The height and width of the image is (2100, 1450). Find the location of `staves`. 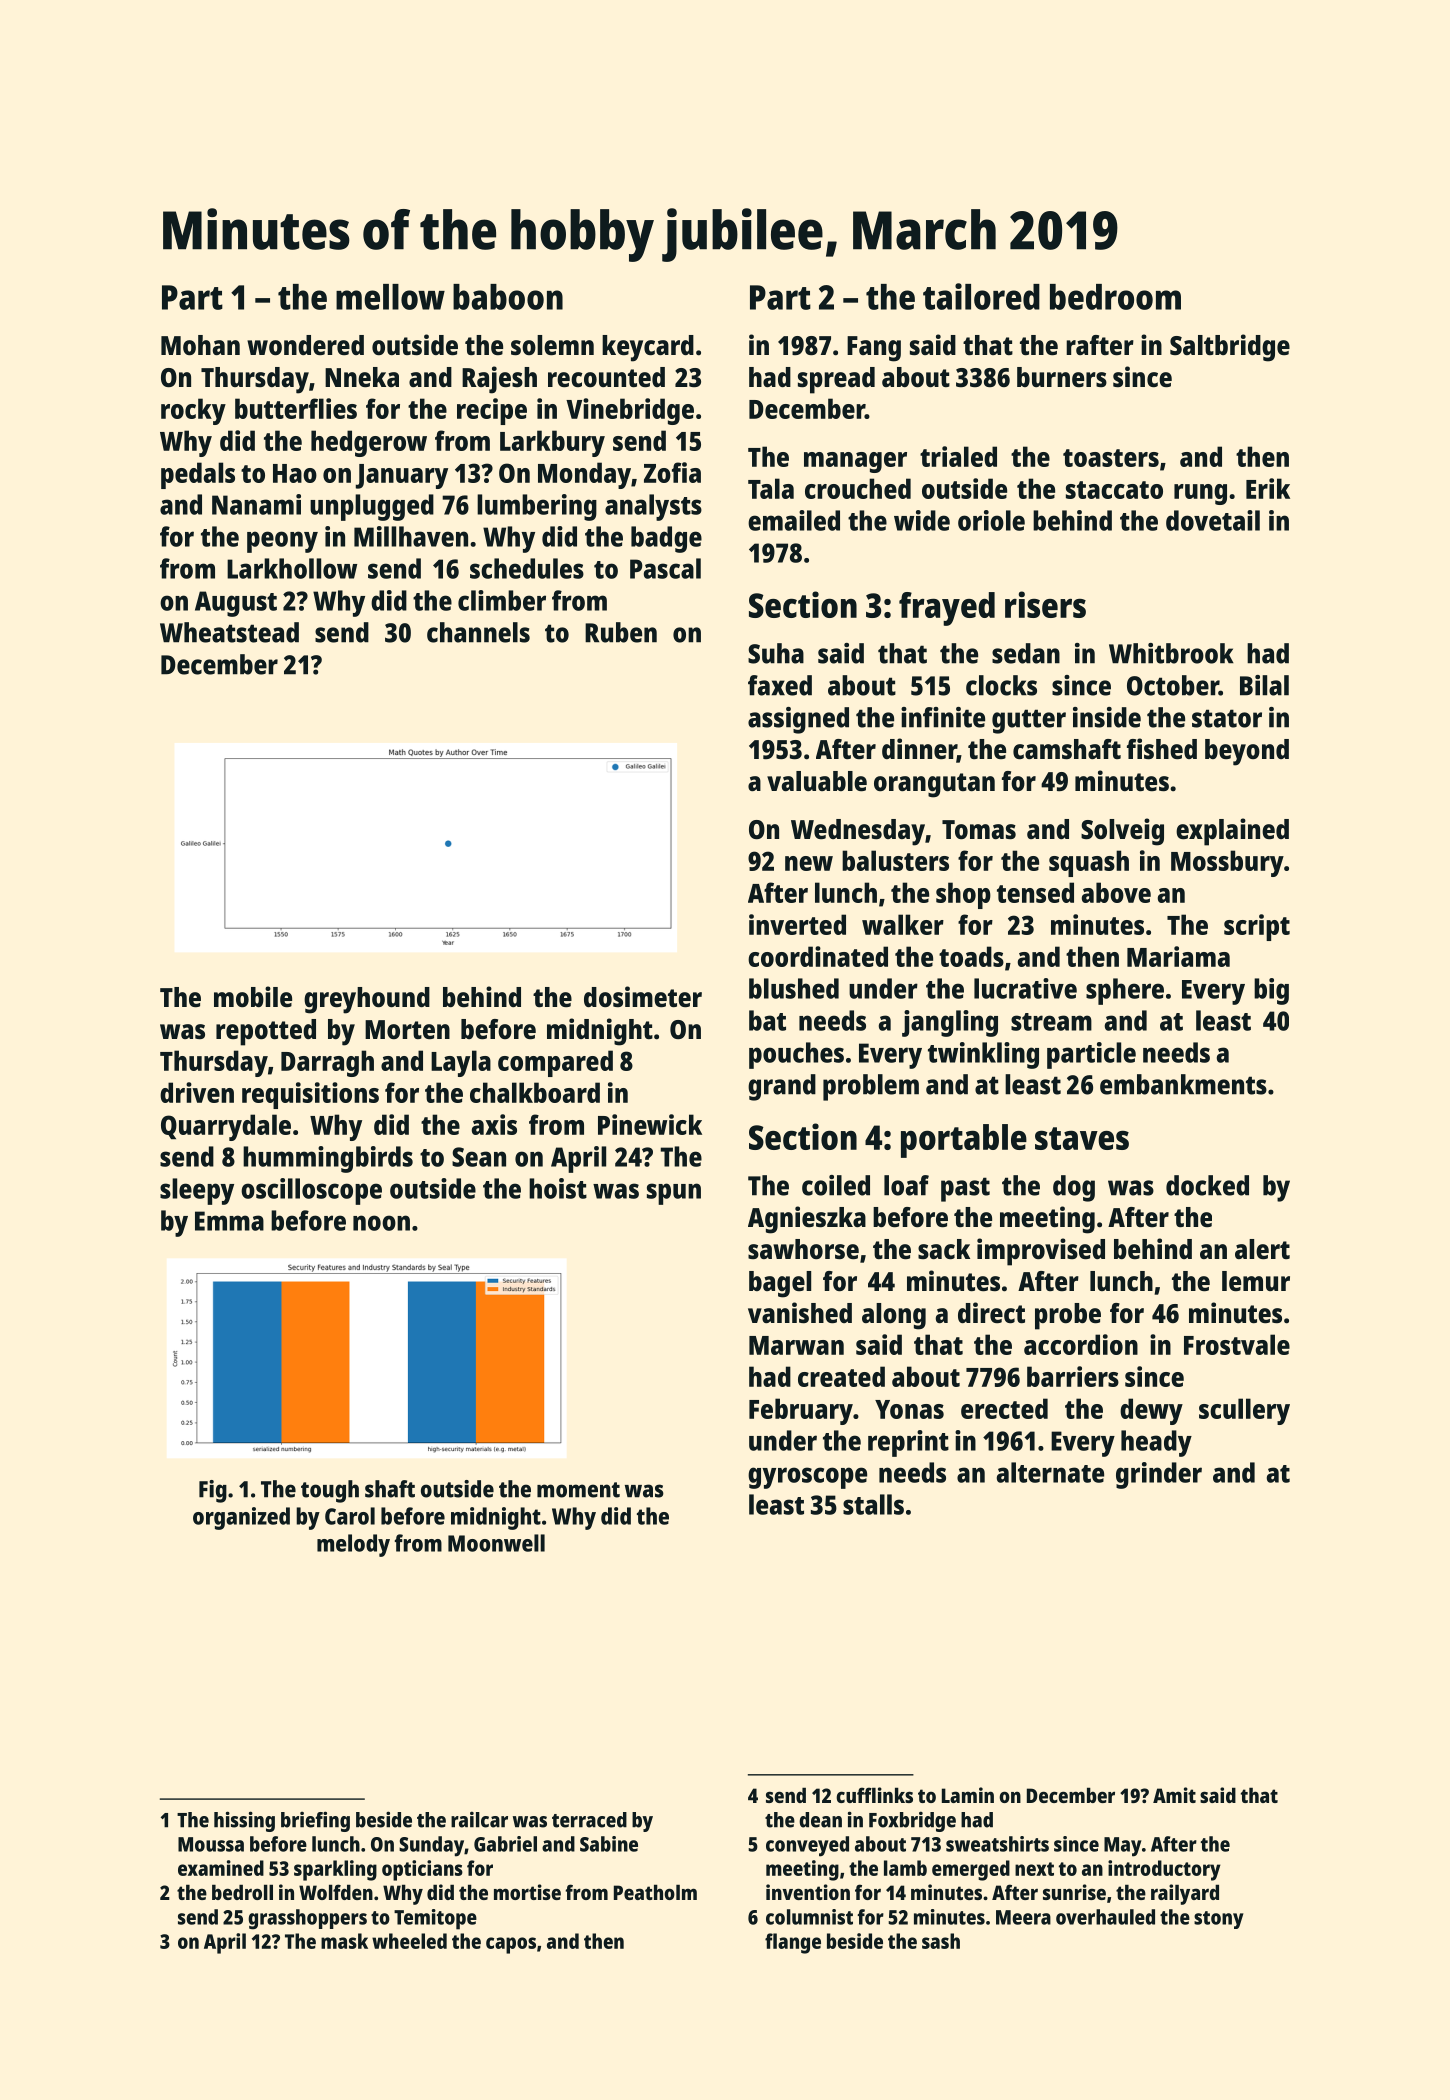

staves is located at coordinates (1082, 1138).
